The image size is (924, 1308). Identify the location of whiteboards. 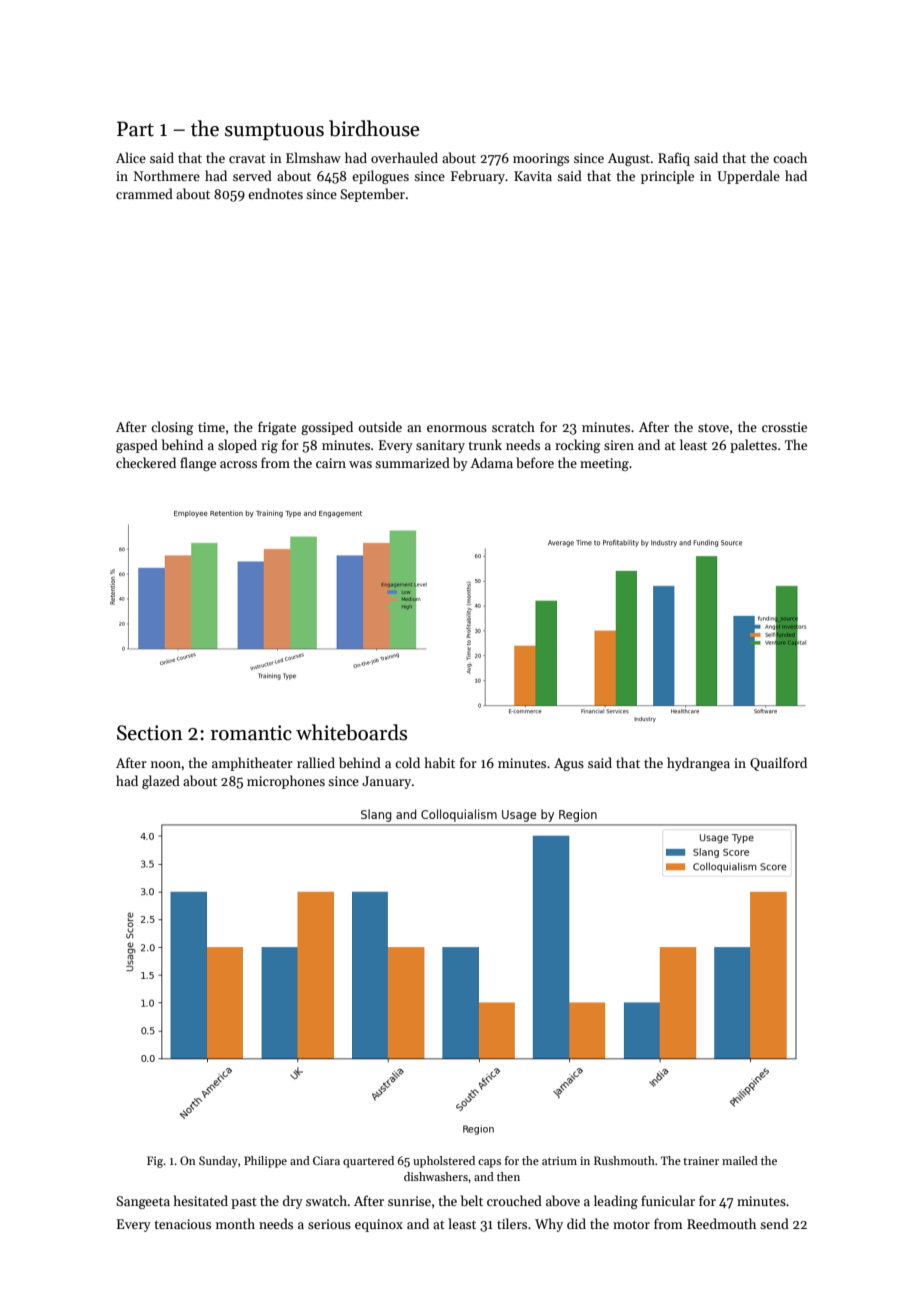
(351, 732).
